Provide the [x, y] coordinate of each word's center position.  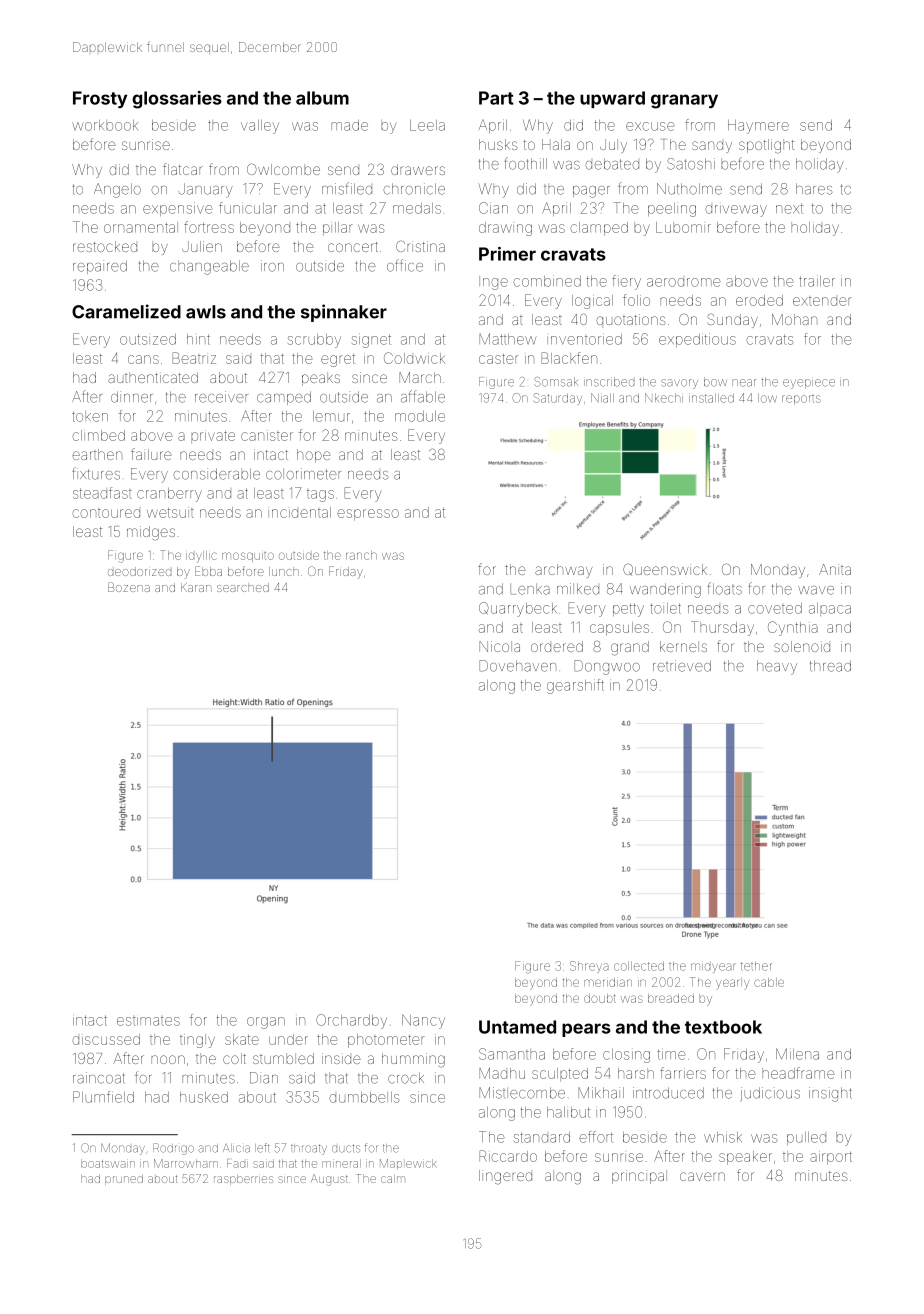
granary [684, 101]
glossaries [177, 100]
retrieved [682, 666]
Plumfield [103, 1097]
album [322, 98]
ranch [361, 555]
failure [151, 454]
